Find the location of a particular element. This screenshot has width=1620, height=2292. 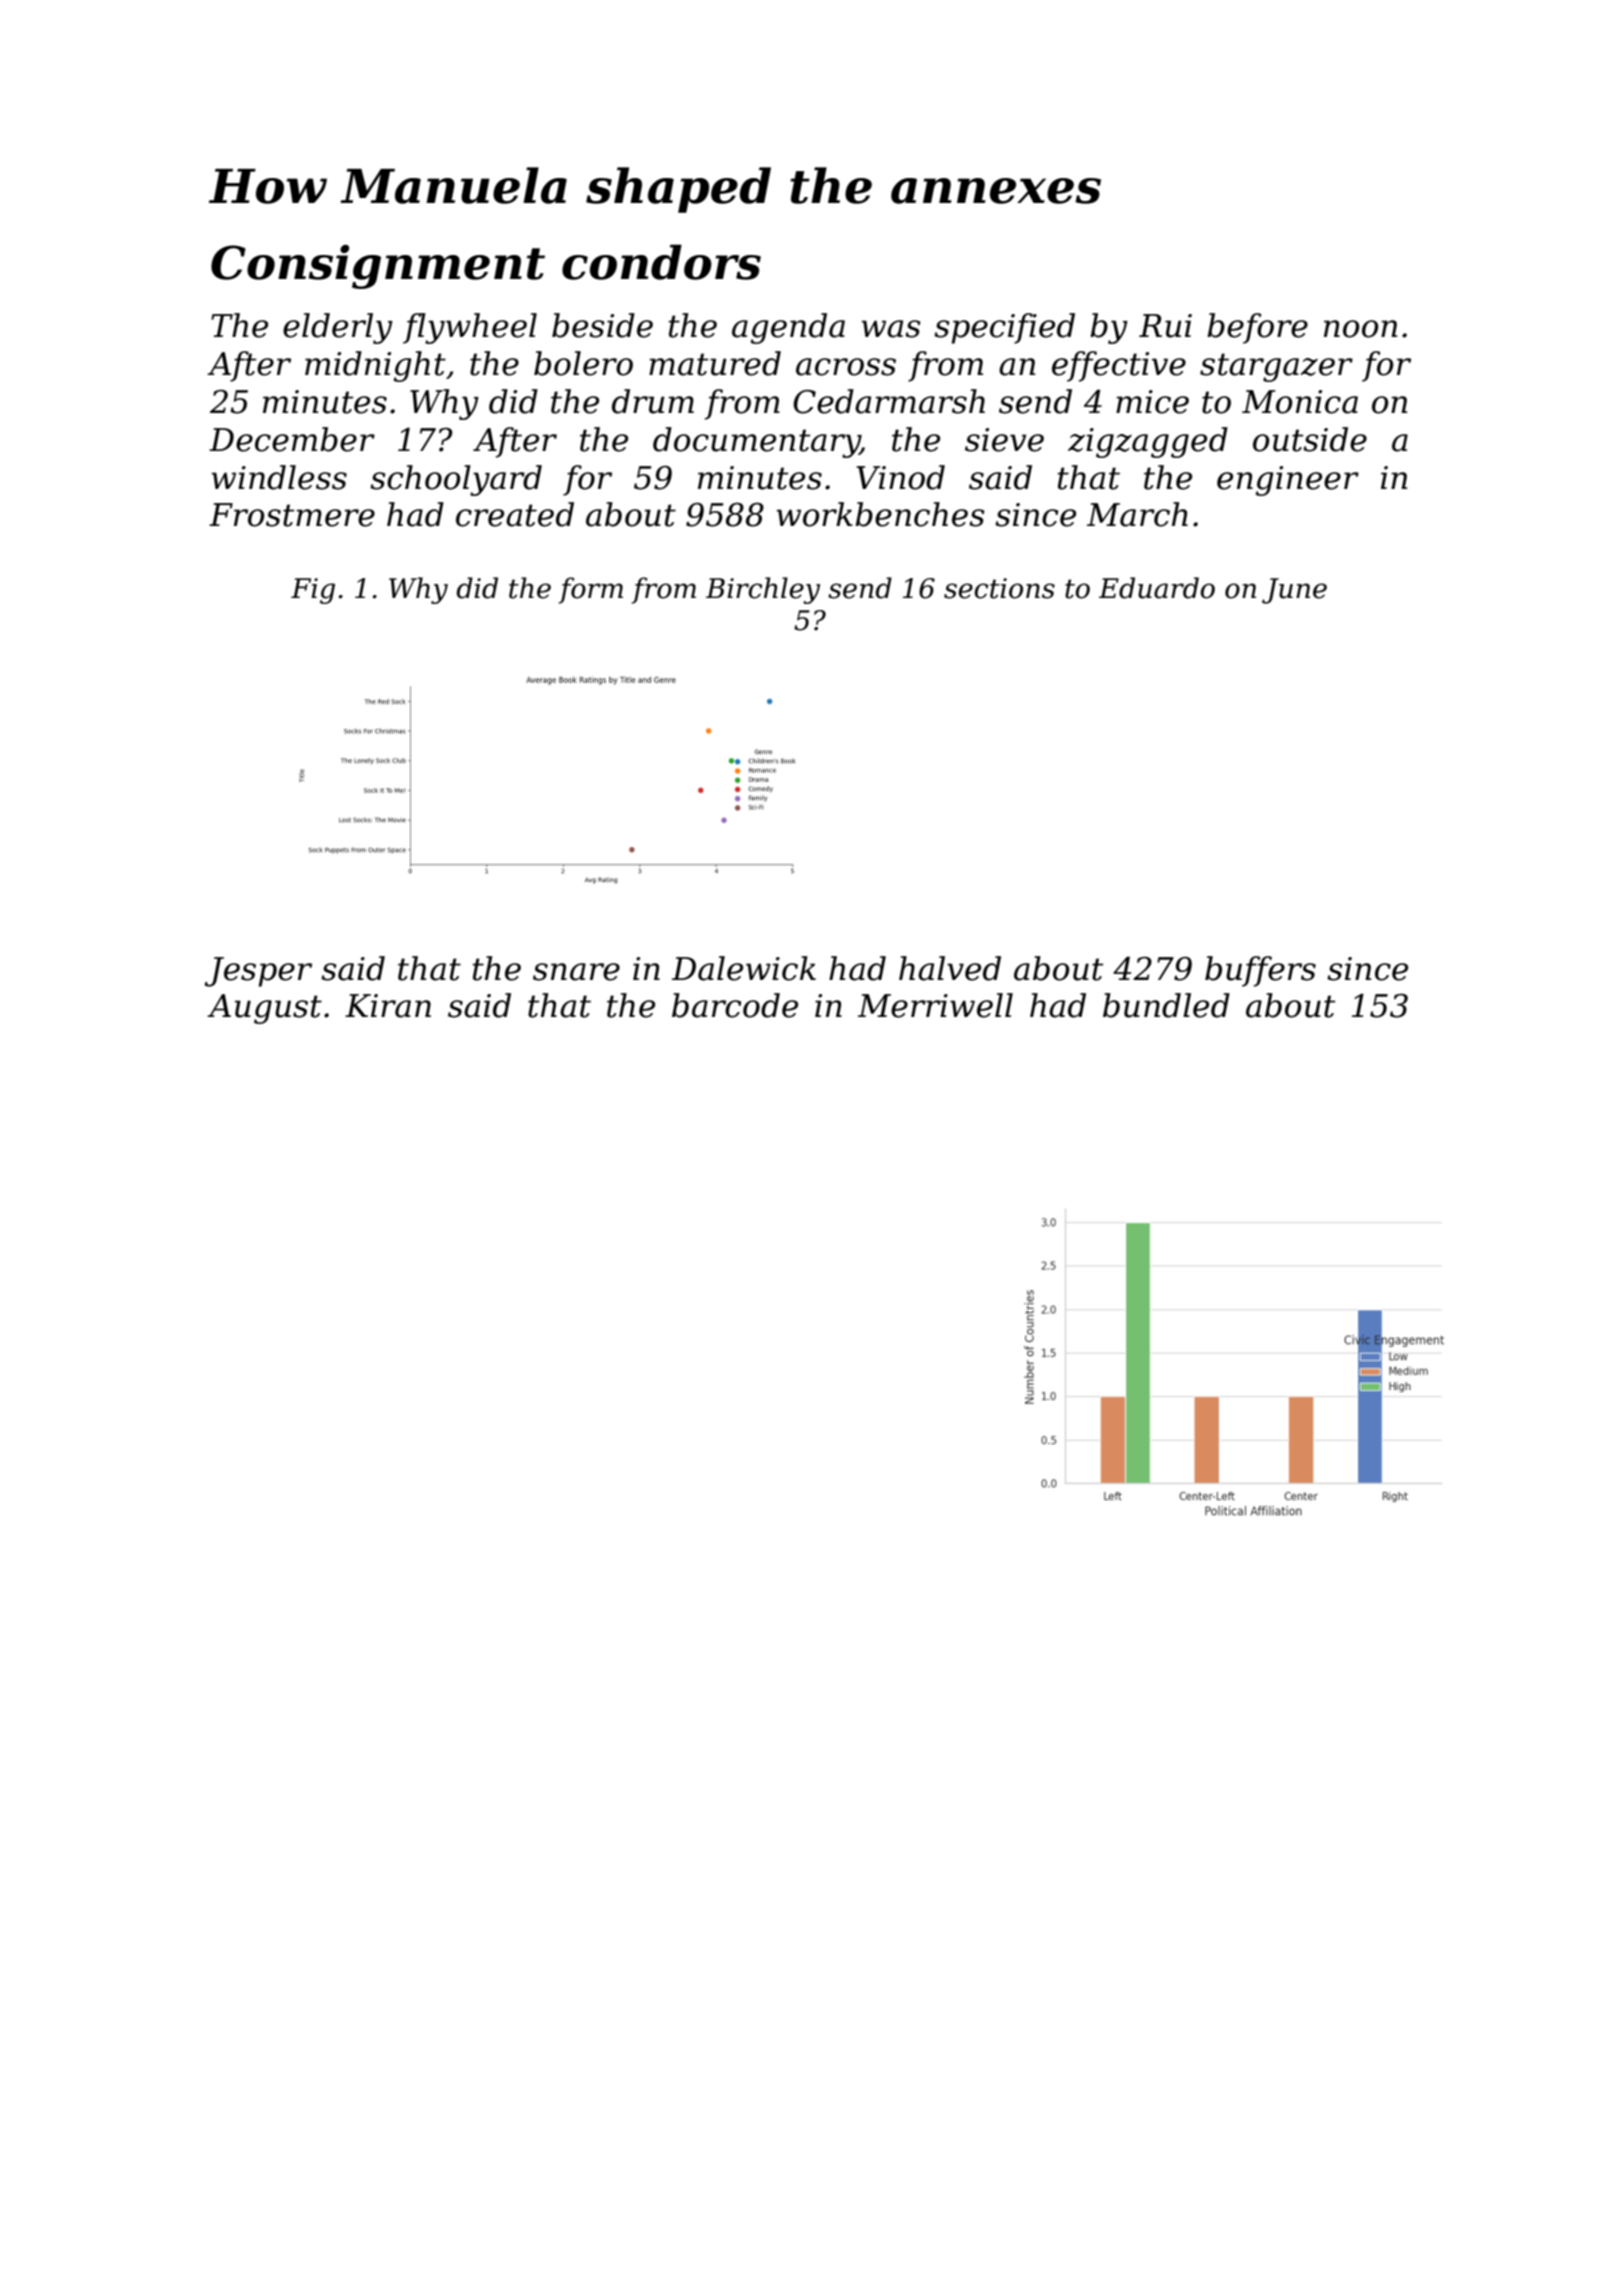

noon is located at coordinates (1360, 329).
